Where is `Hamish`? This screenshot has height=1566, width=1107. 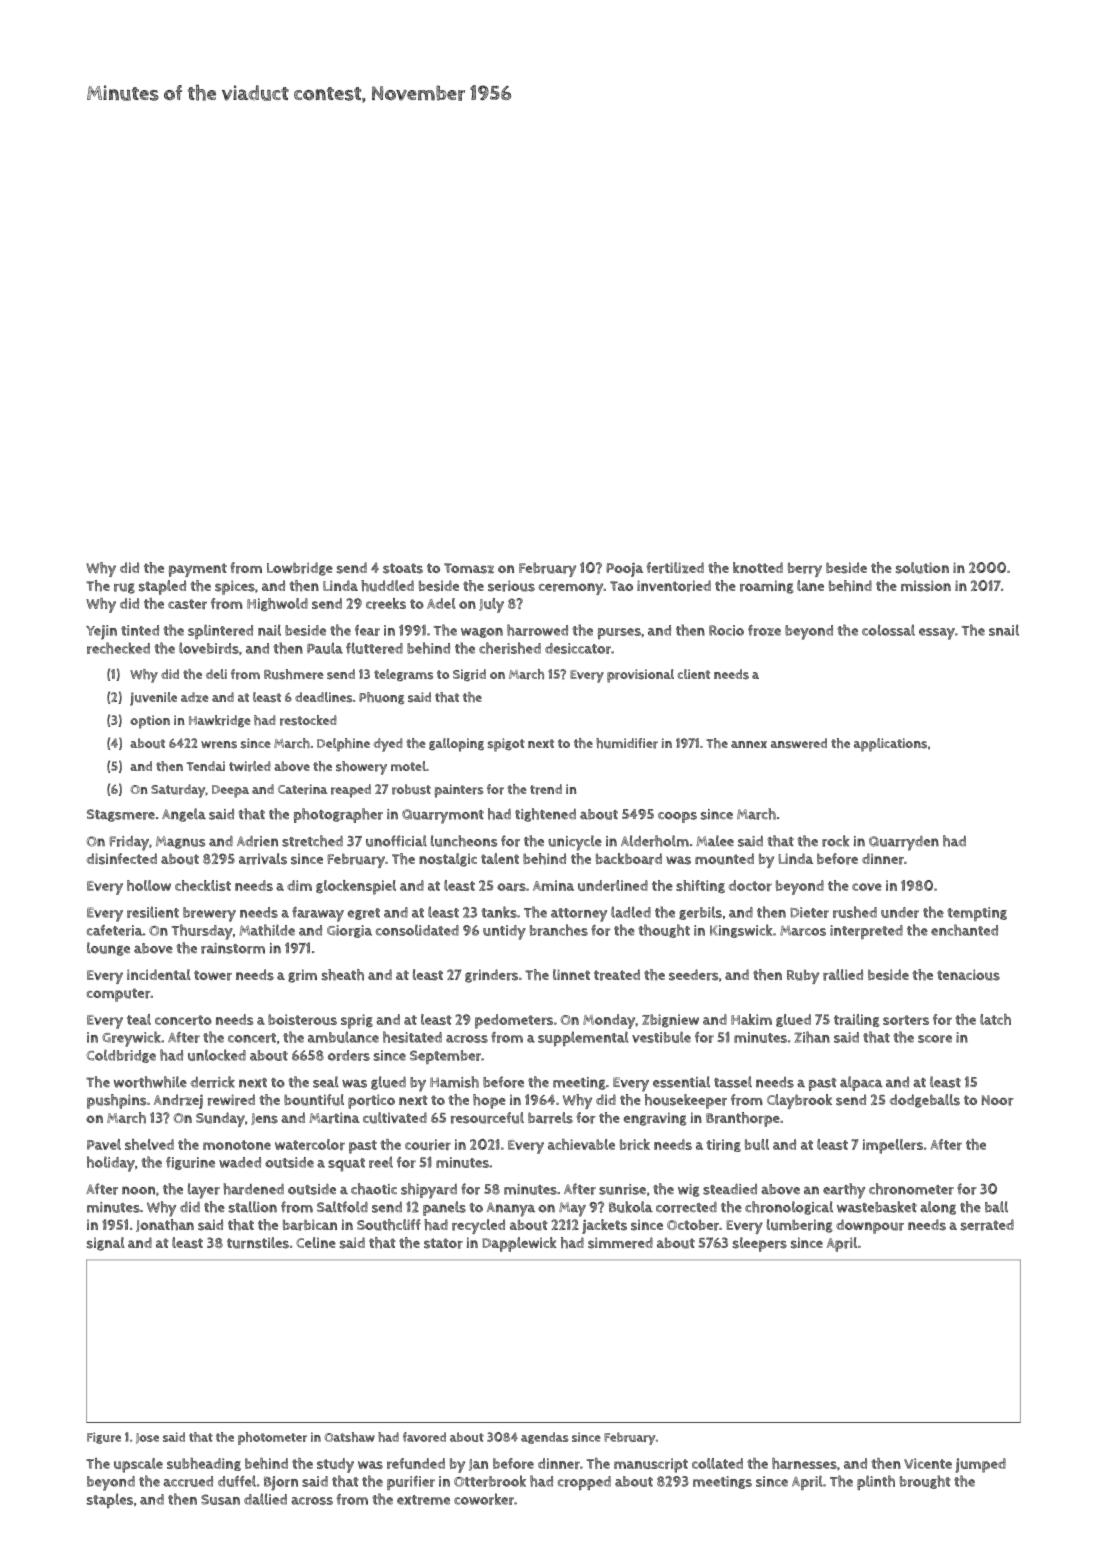 Hamish is located at coordinates (454, 1082).
